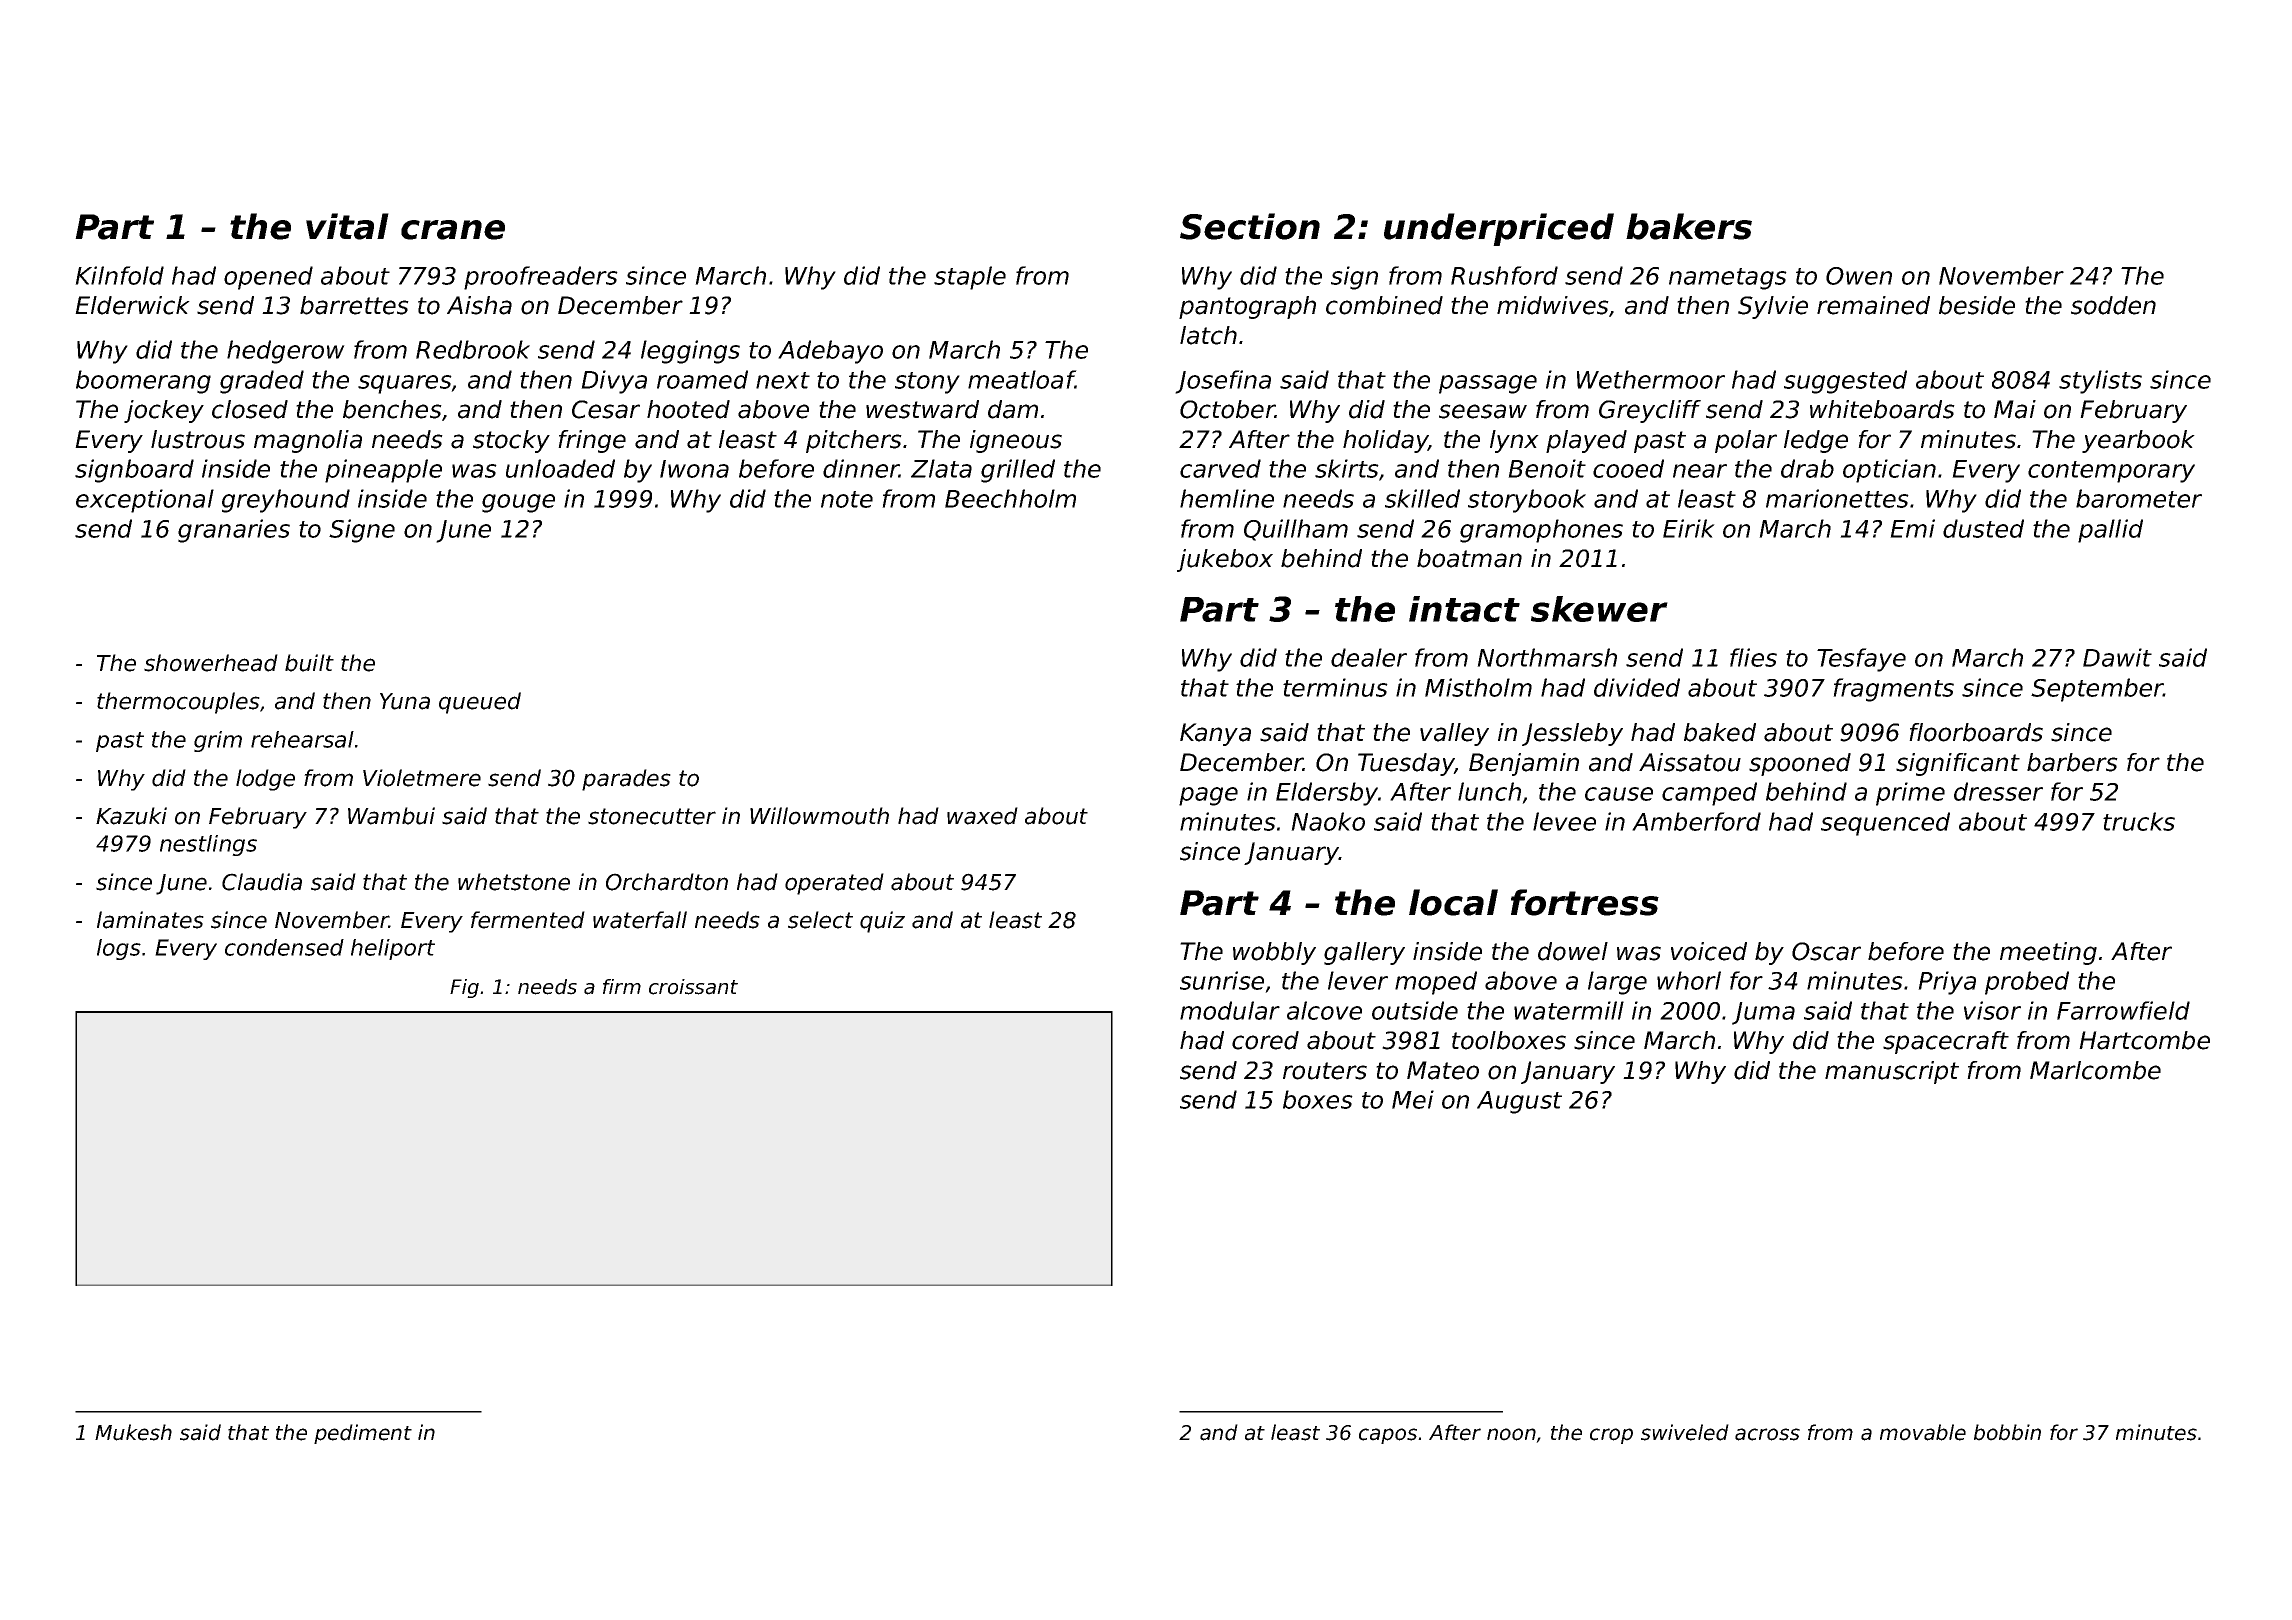 The width and height of the document is (2292, 1620). Describe the element at coordinates (1364, 953) in the document. I see `gallery` at that location.
